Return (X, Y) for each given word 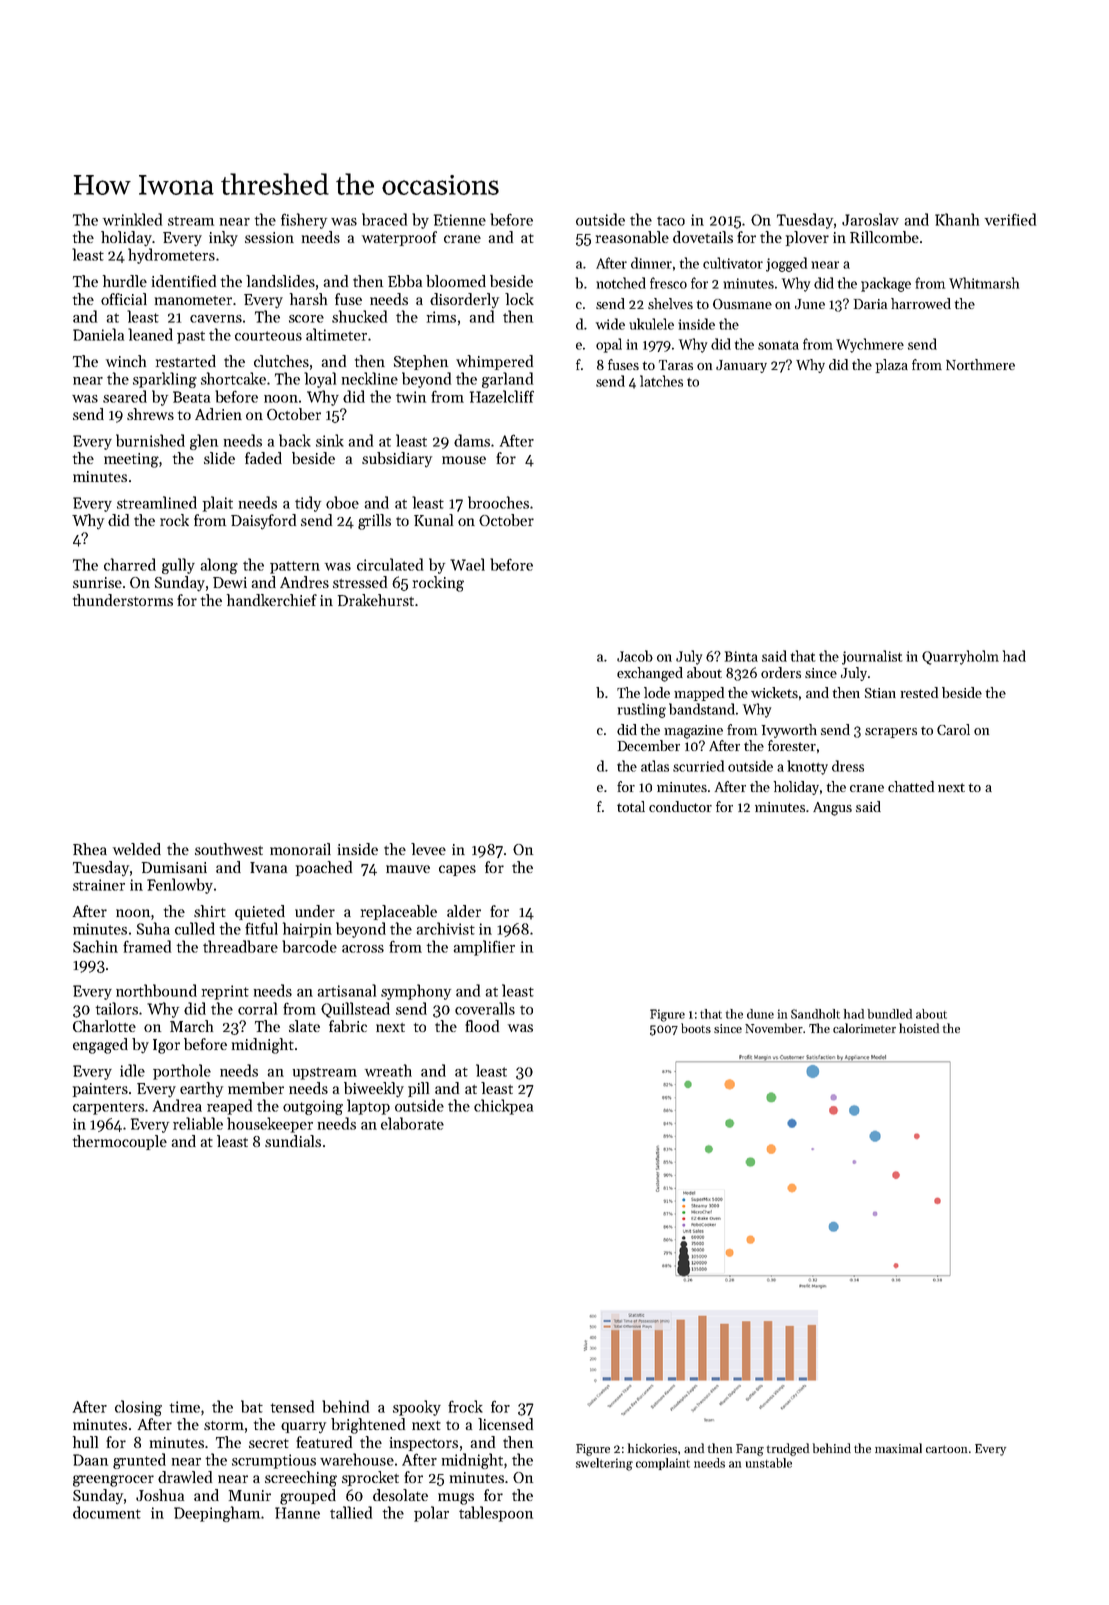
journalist (872, 657)
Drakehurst (376, 600)
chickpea (503, 1107)
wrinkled (132, 219)
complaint (663, 1464)
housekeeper (270, 1125)
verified (1010, 219)
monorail (300, 849)
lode (657, 692)
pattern (295, 567)
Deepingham (217, 1514)
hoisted (919, 1028)
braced (384, 219)
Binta (741, 656)
